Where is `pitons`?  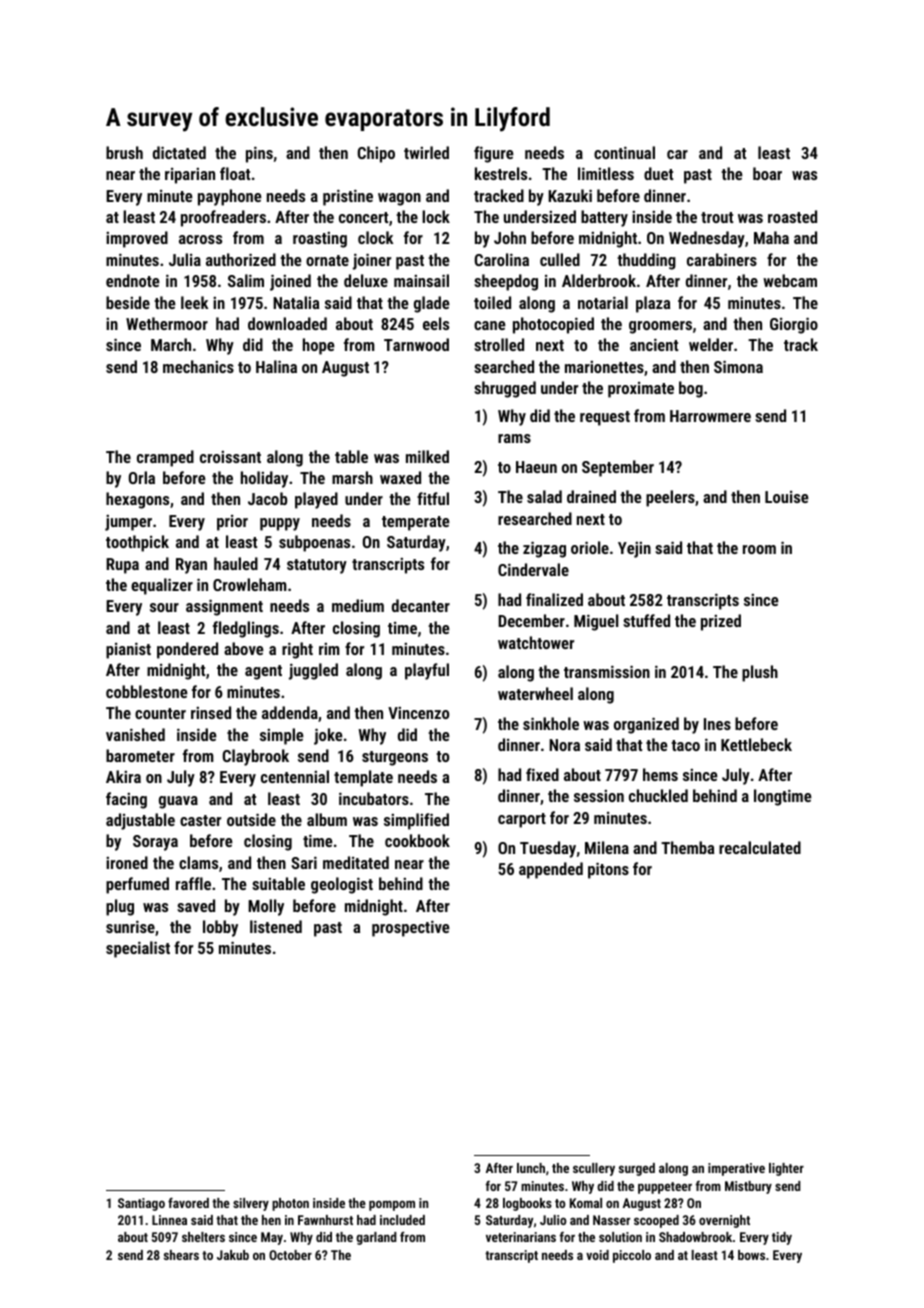
pitons is located at coordinates (608, 870).
